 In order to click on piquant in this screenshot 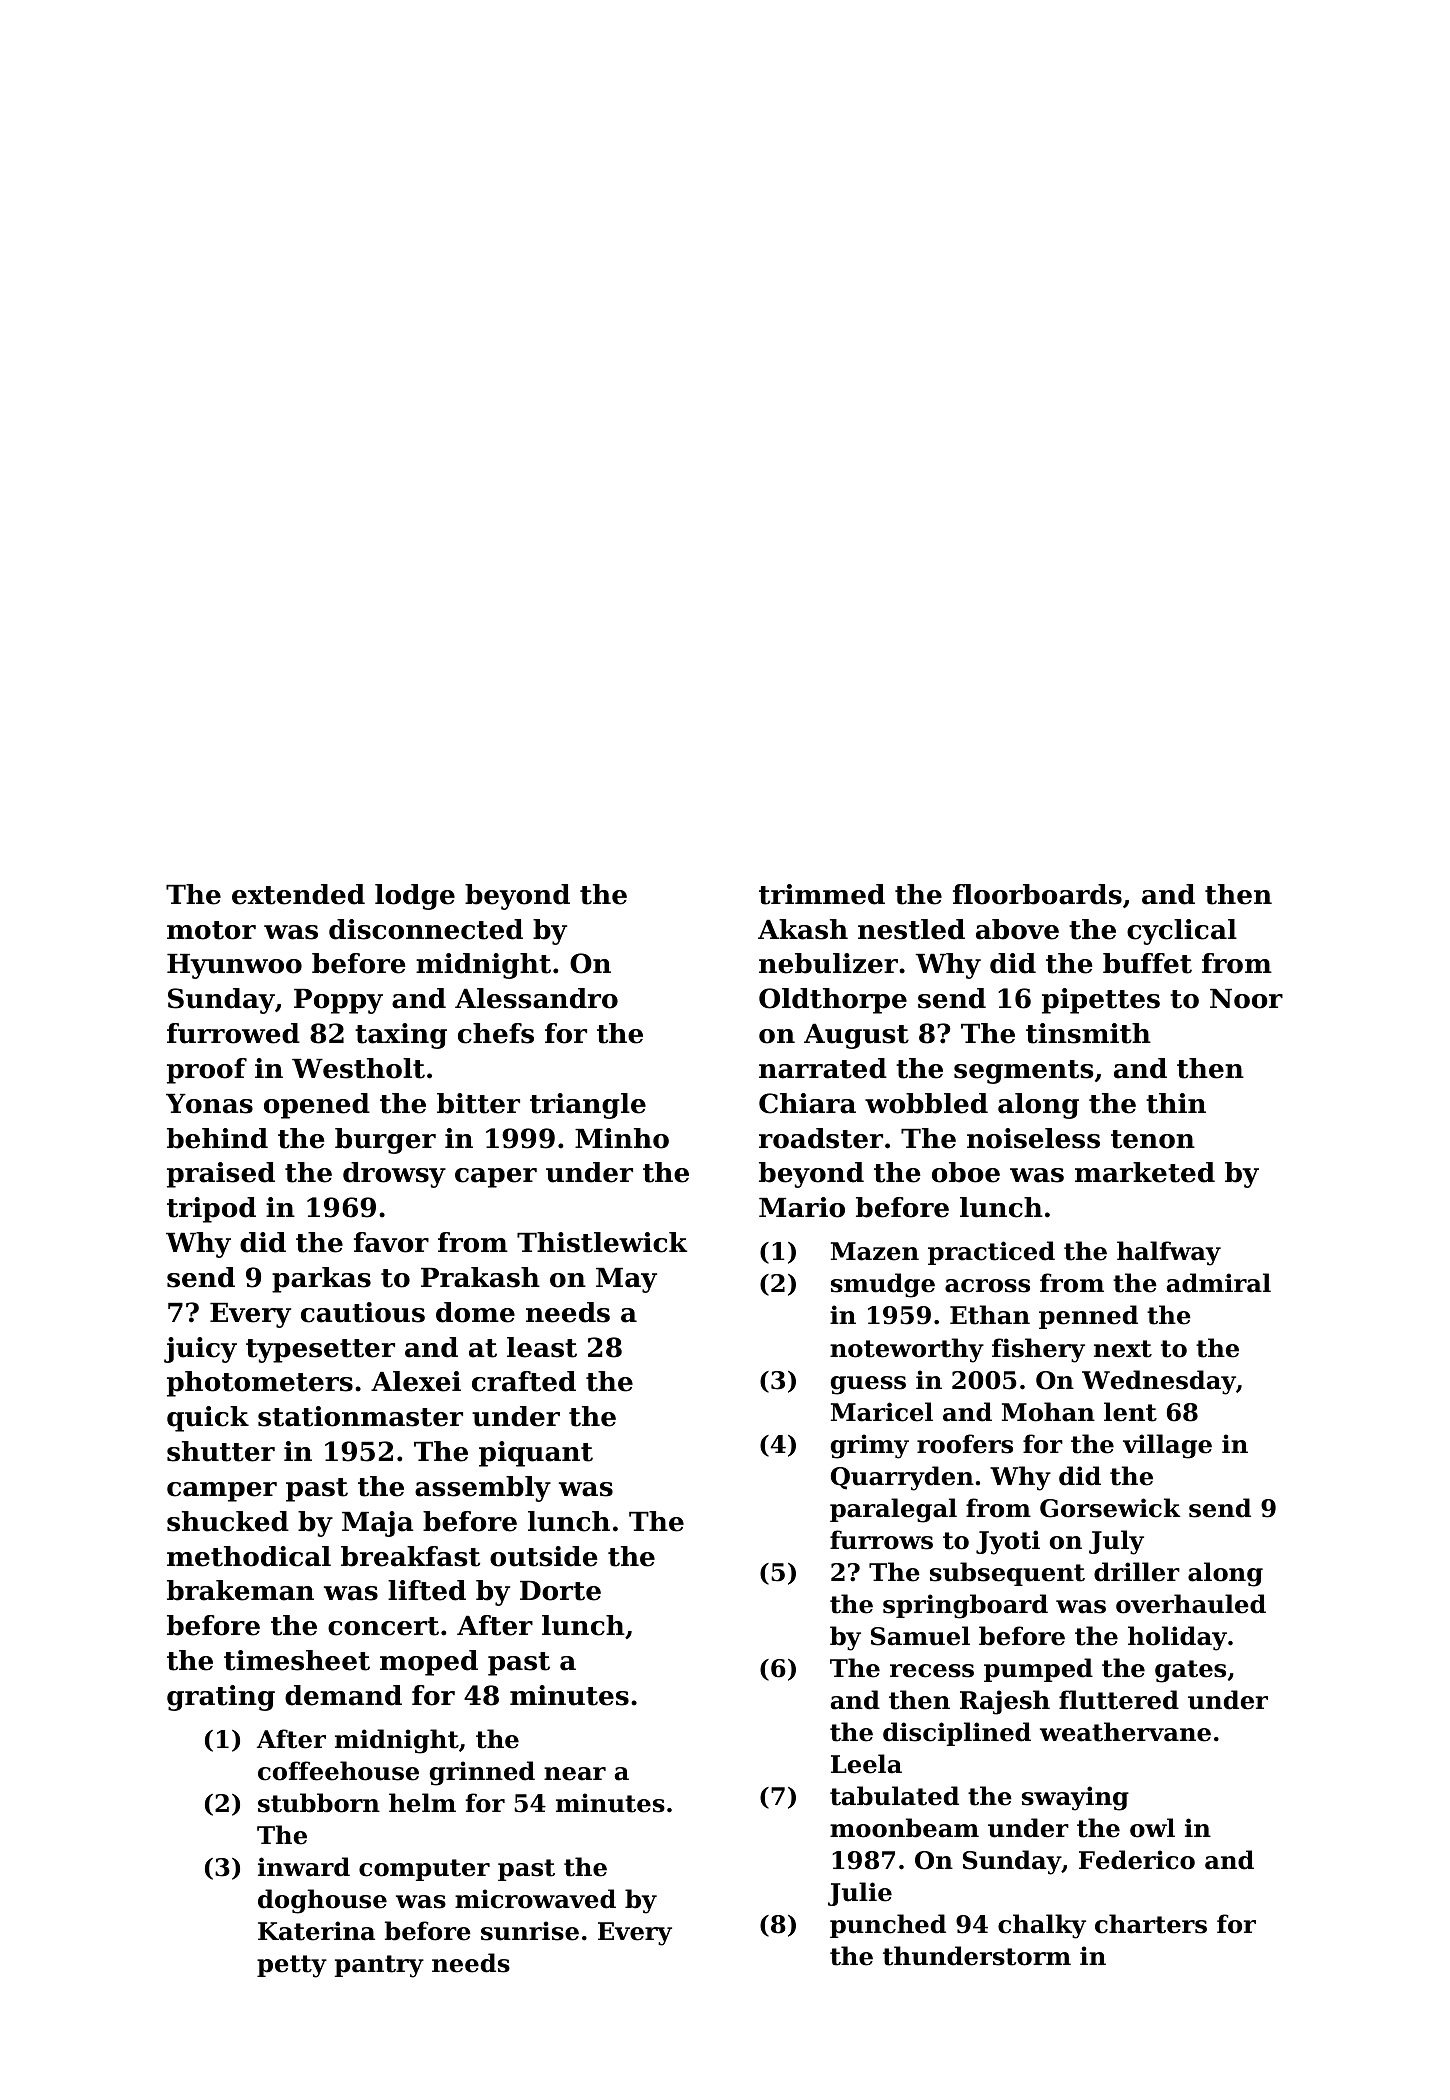, I will do `click(536, 1454)`.
